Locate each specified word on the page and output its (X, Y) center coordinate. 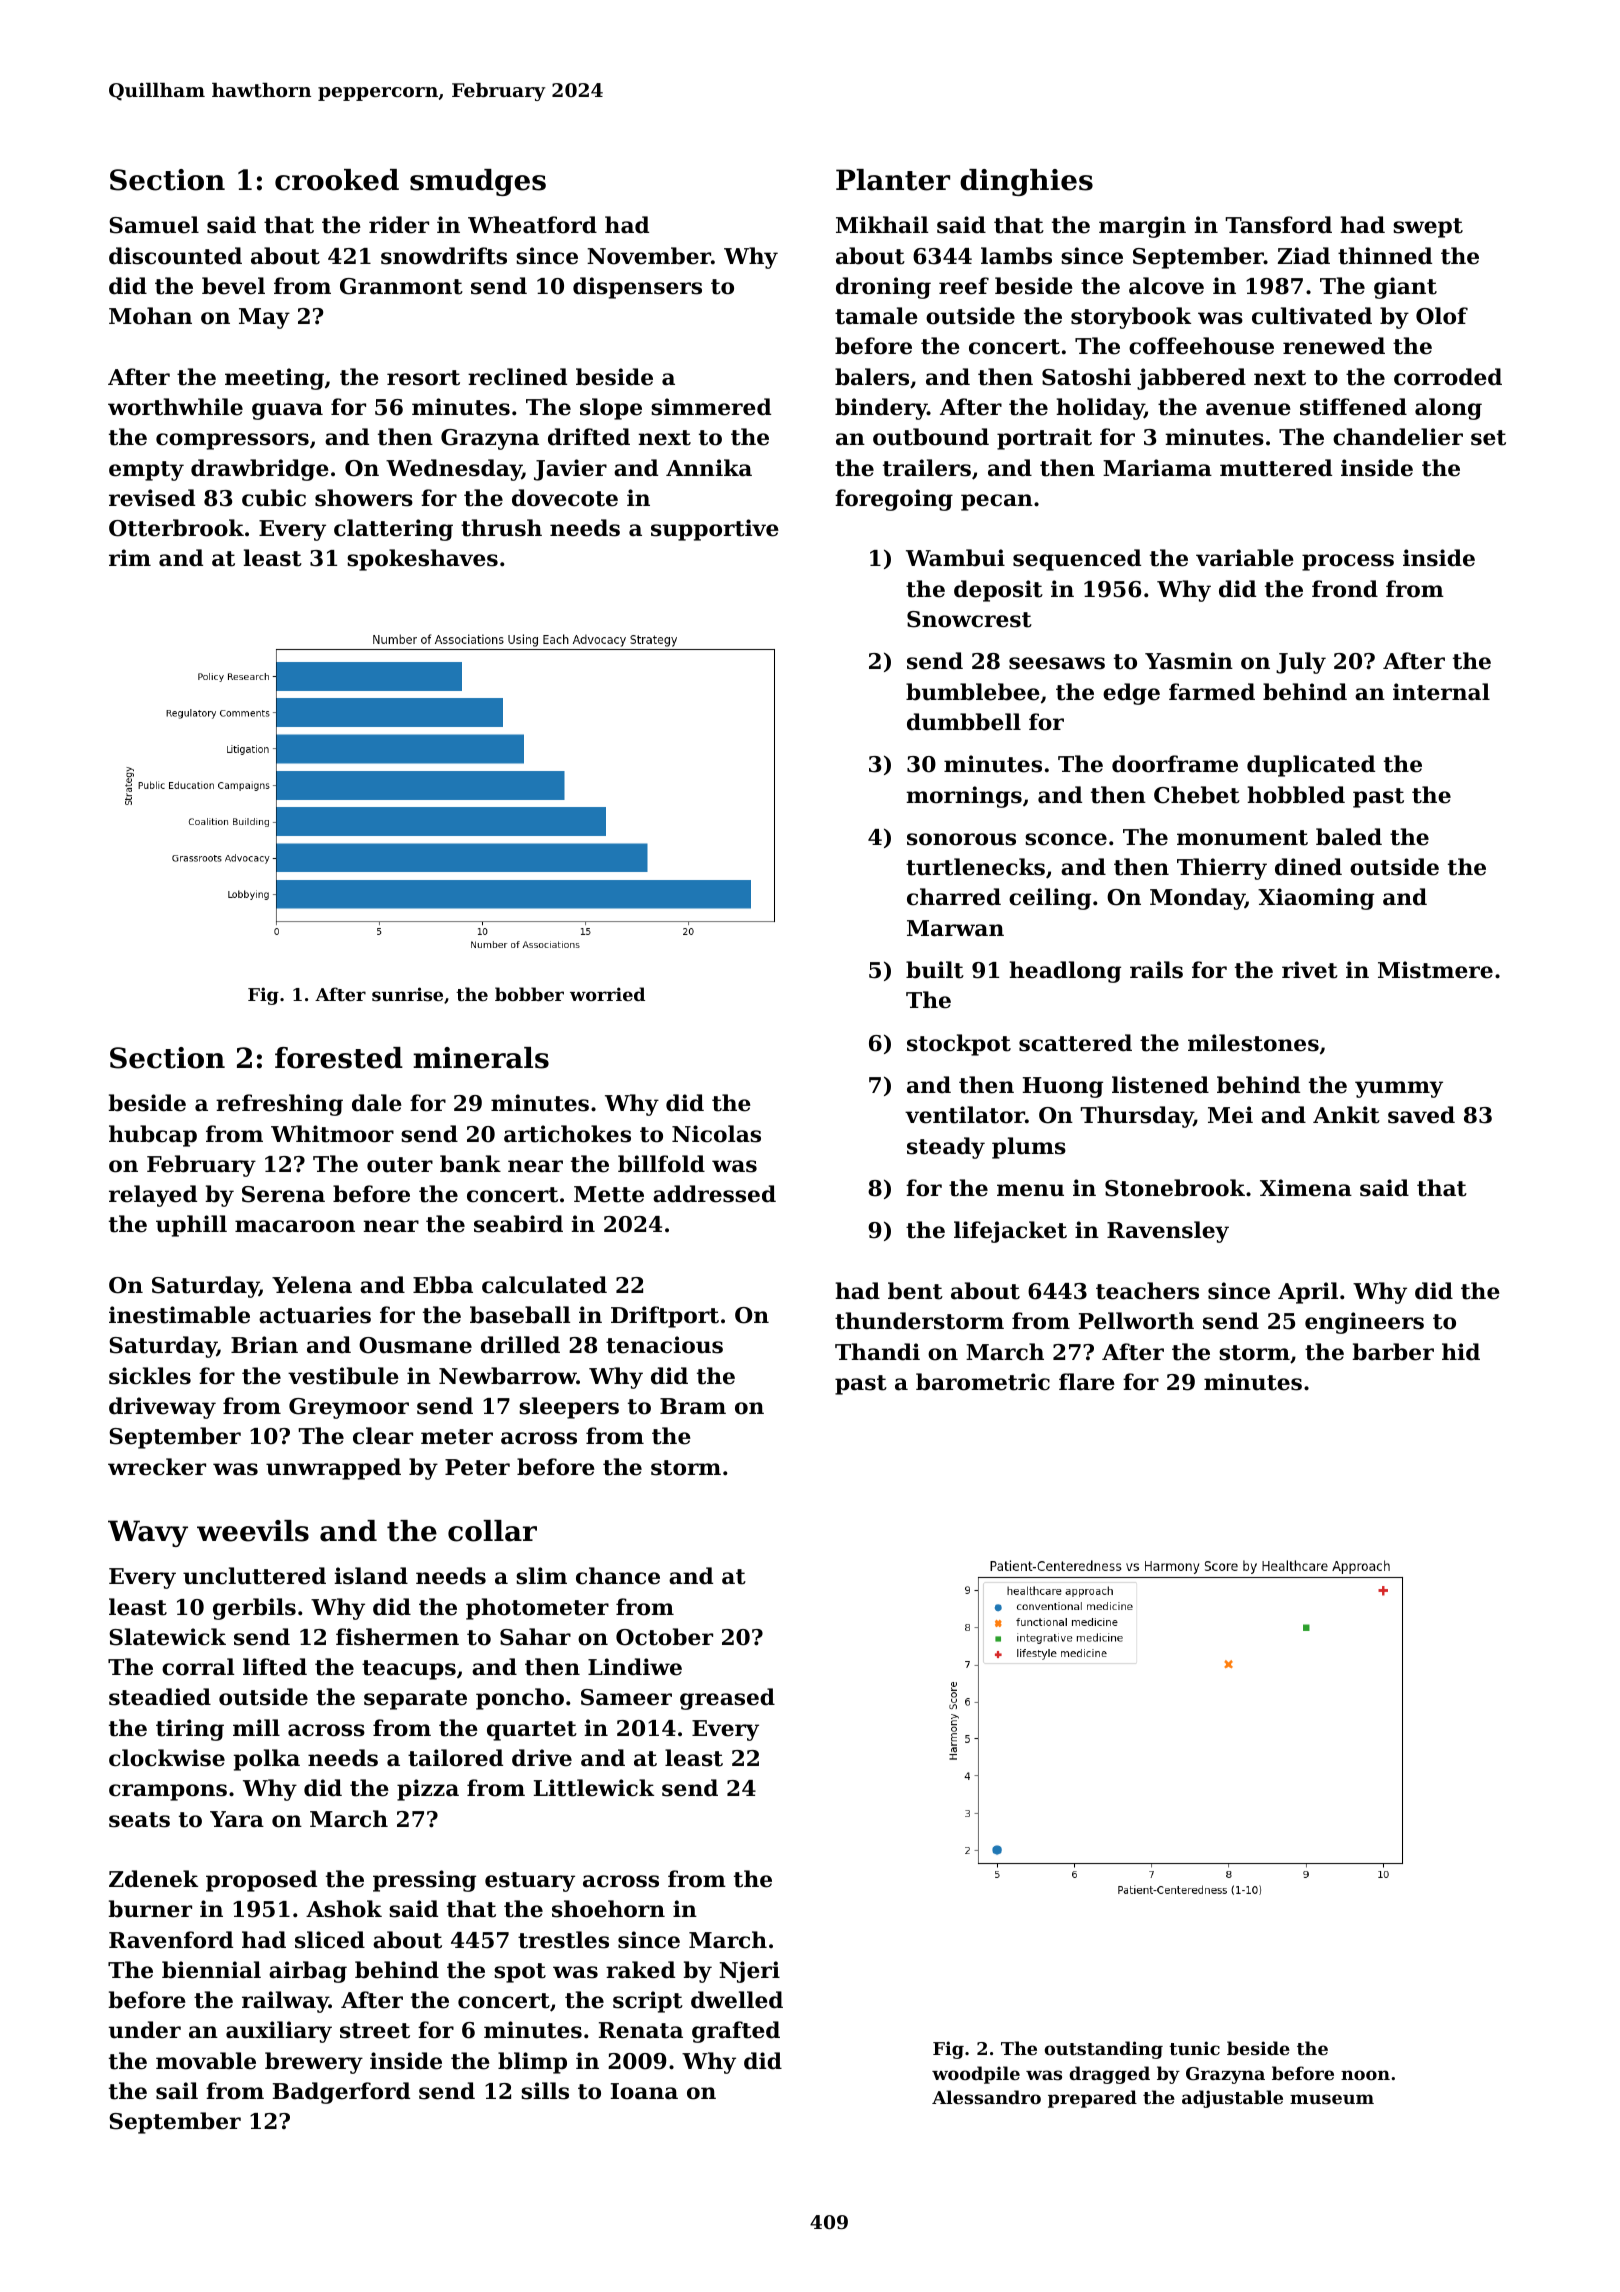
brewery (314, 2063)
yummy (1399, 1089)
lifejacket (1010, 1232)
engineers (1364, 1323)
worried (607, 994)
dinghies (1026, 182)
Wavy (148, 1533)
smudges (478, 182)
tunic (1194, 2048)
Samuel (154, 225)
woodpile (976, 2075)
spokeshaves (422, 560)
